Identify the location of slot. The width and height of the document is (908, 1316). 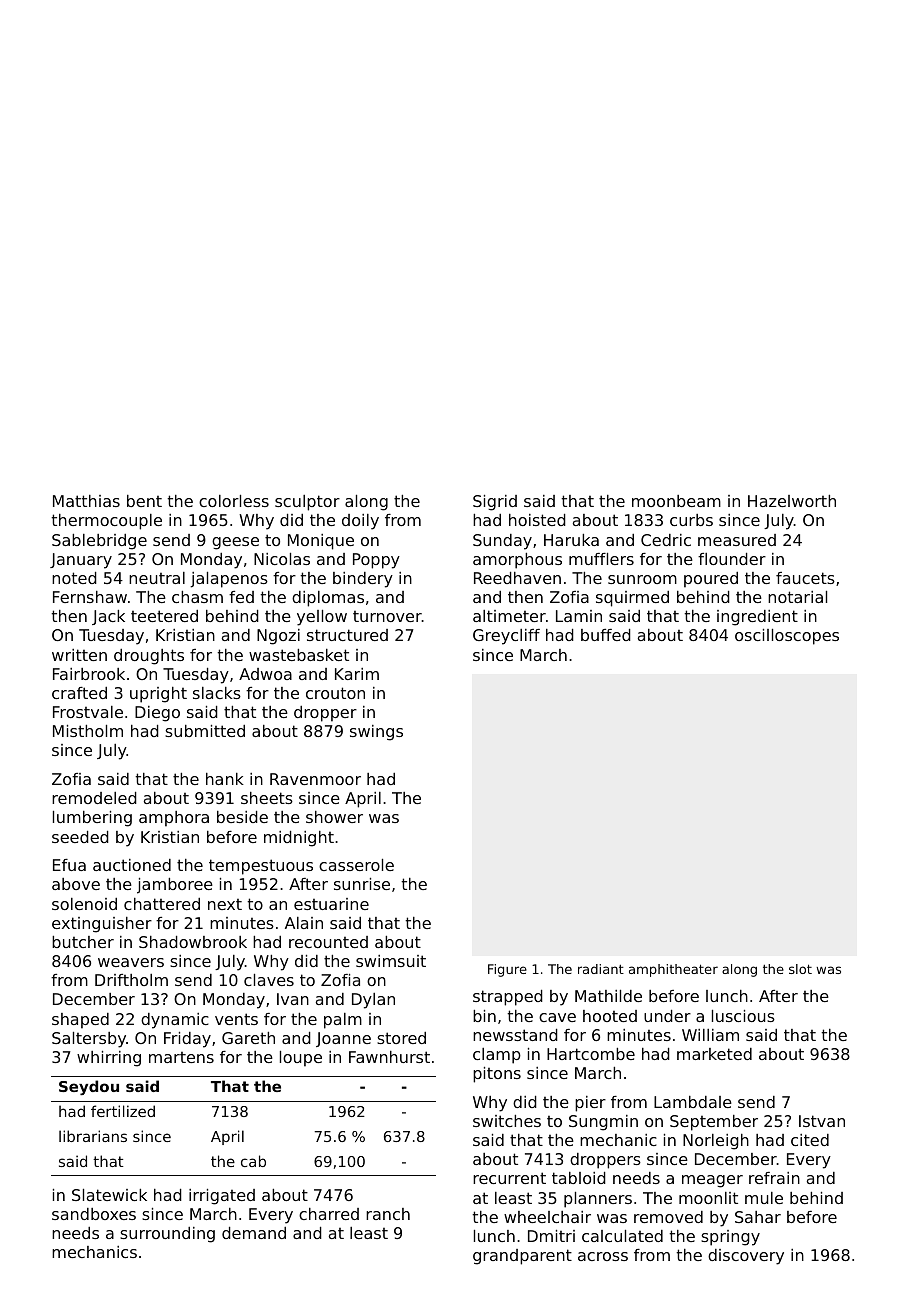
(800, 969).
